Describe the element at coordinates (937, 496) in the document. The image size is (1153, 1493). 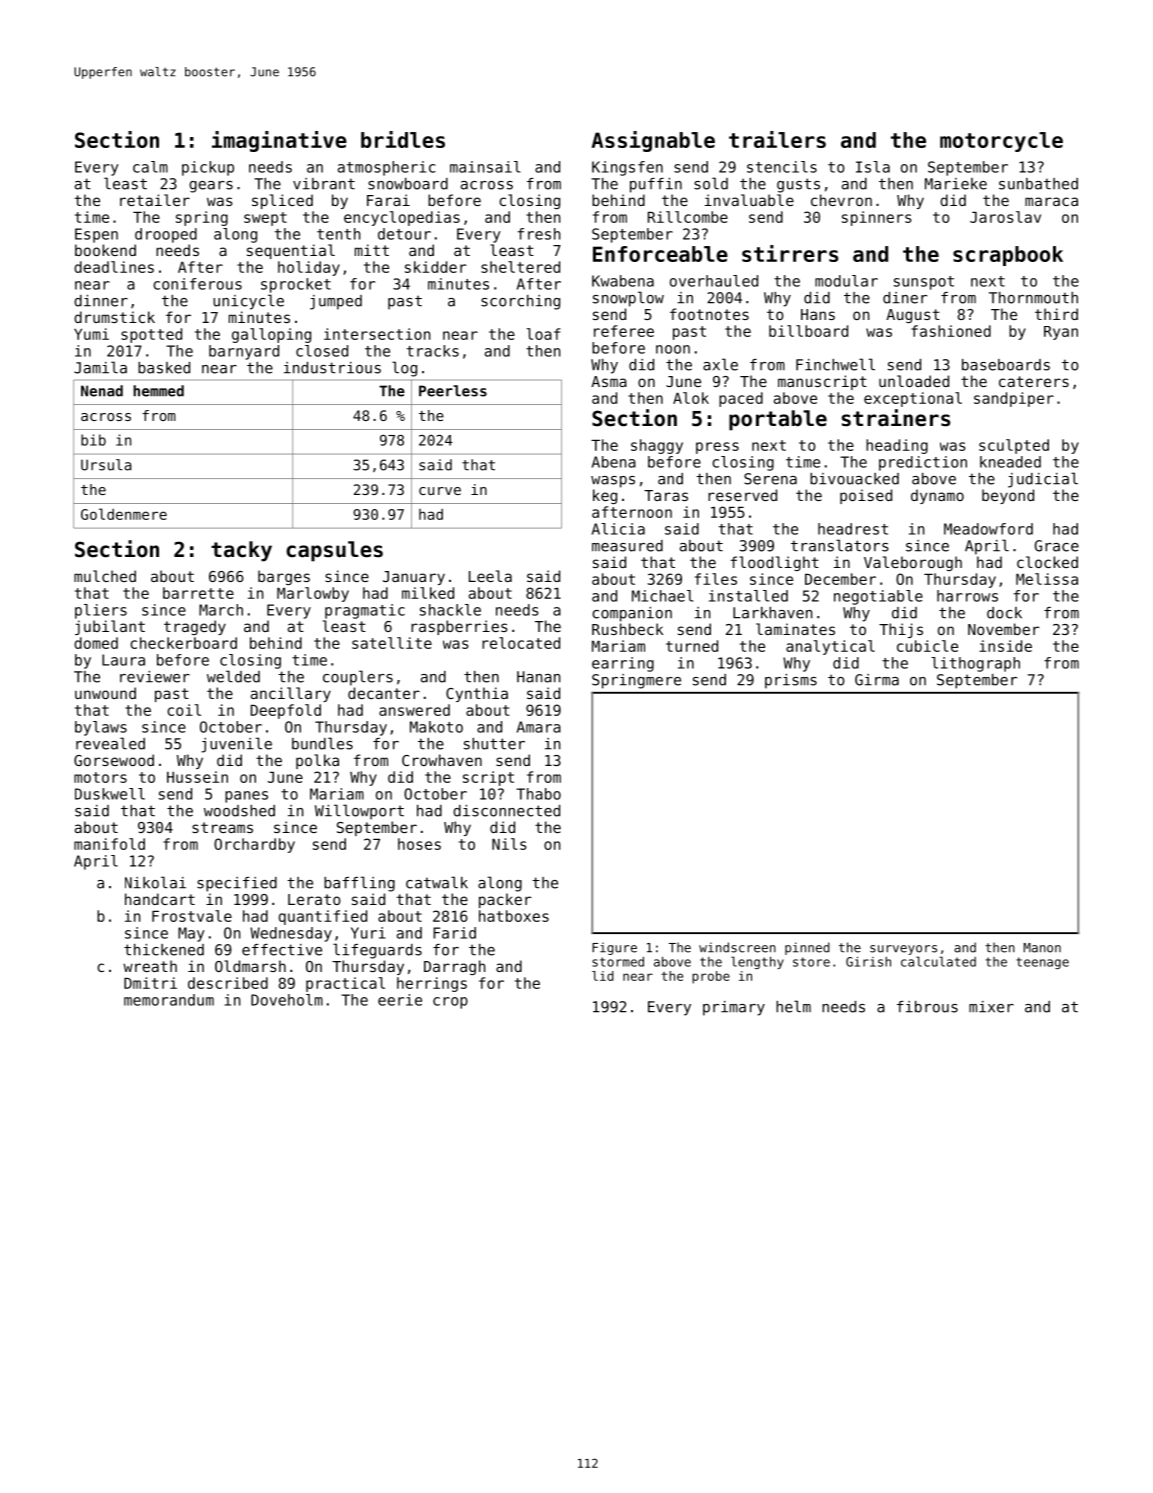
I see `dynamo` at that location.
